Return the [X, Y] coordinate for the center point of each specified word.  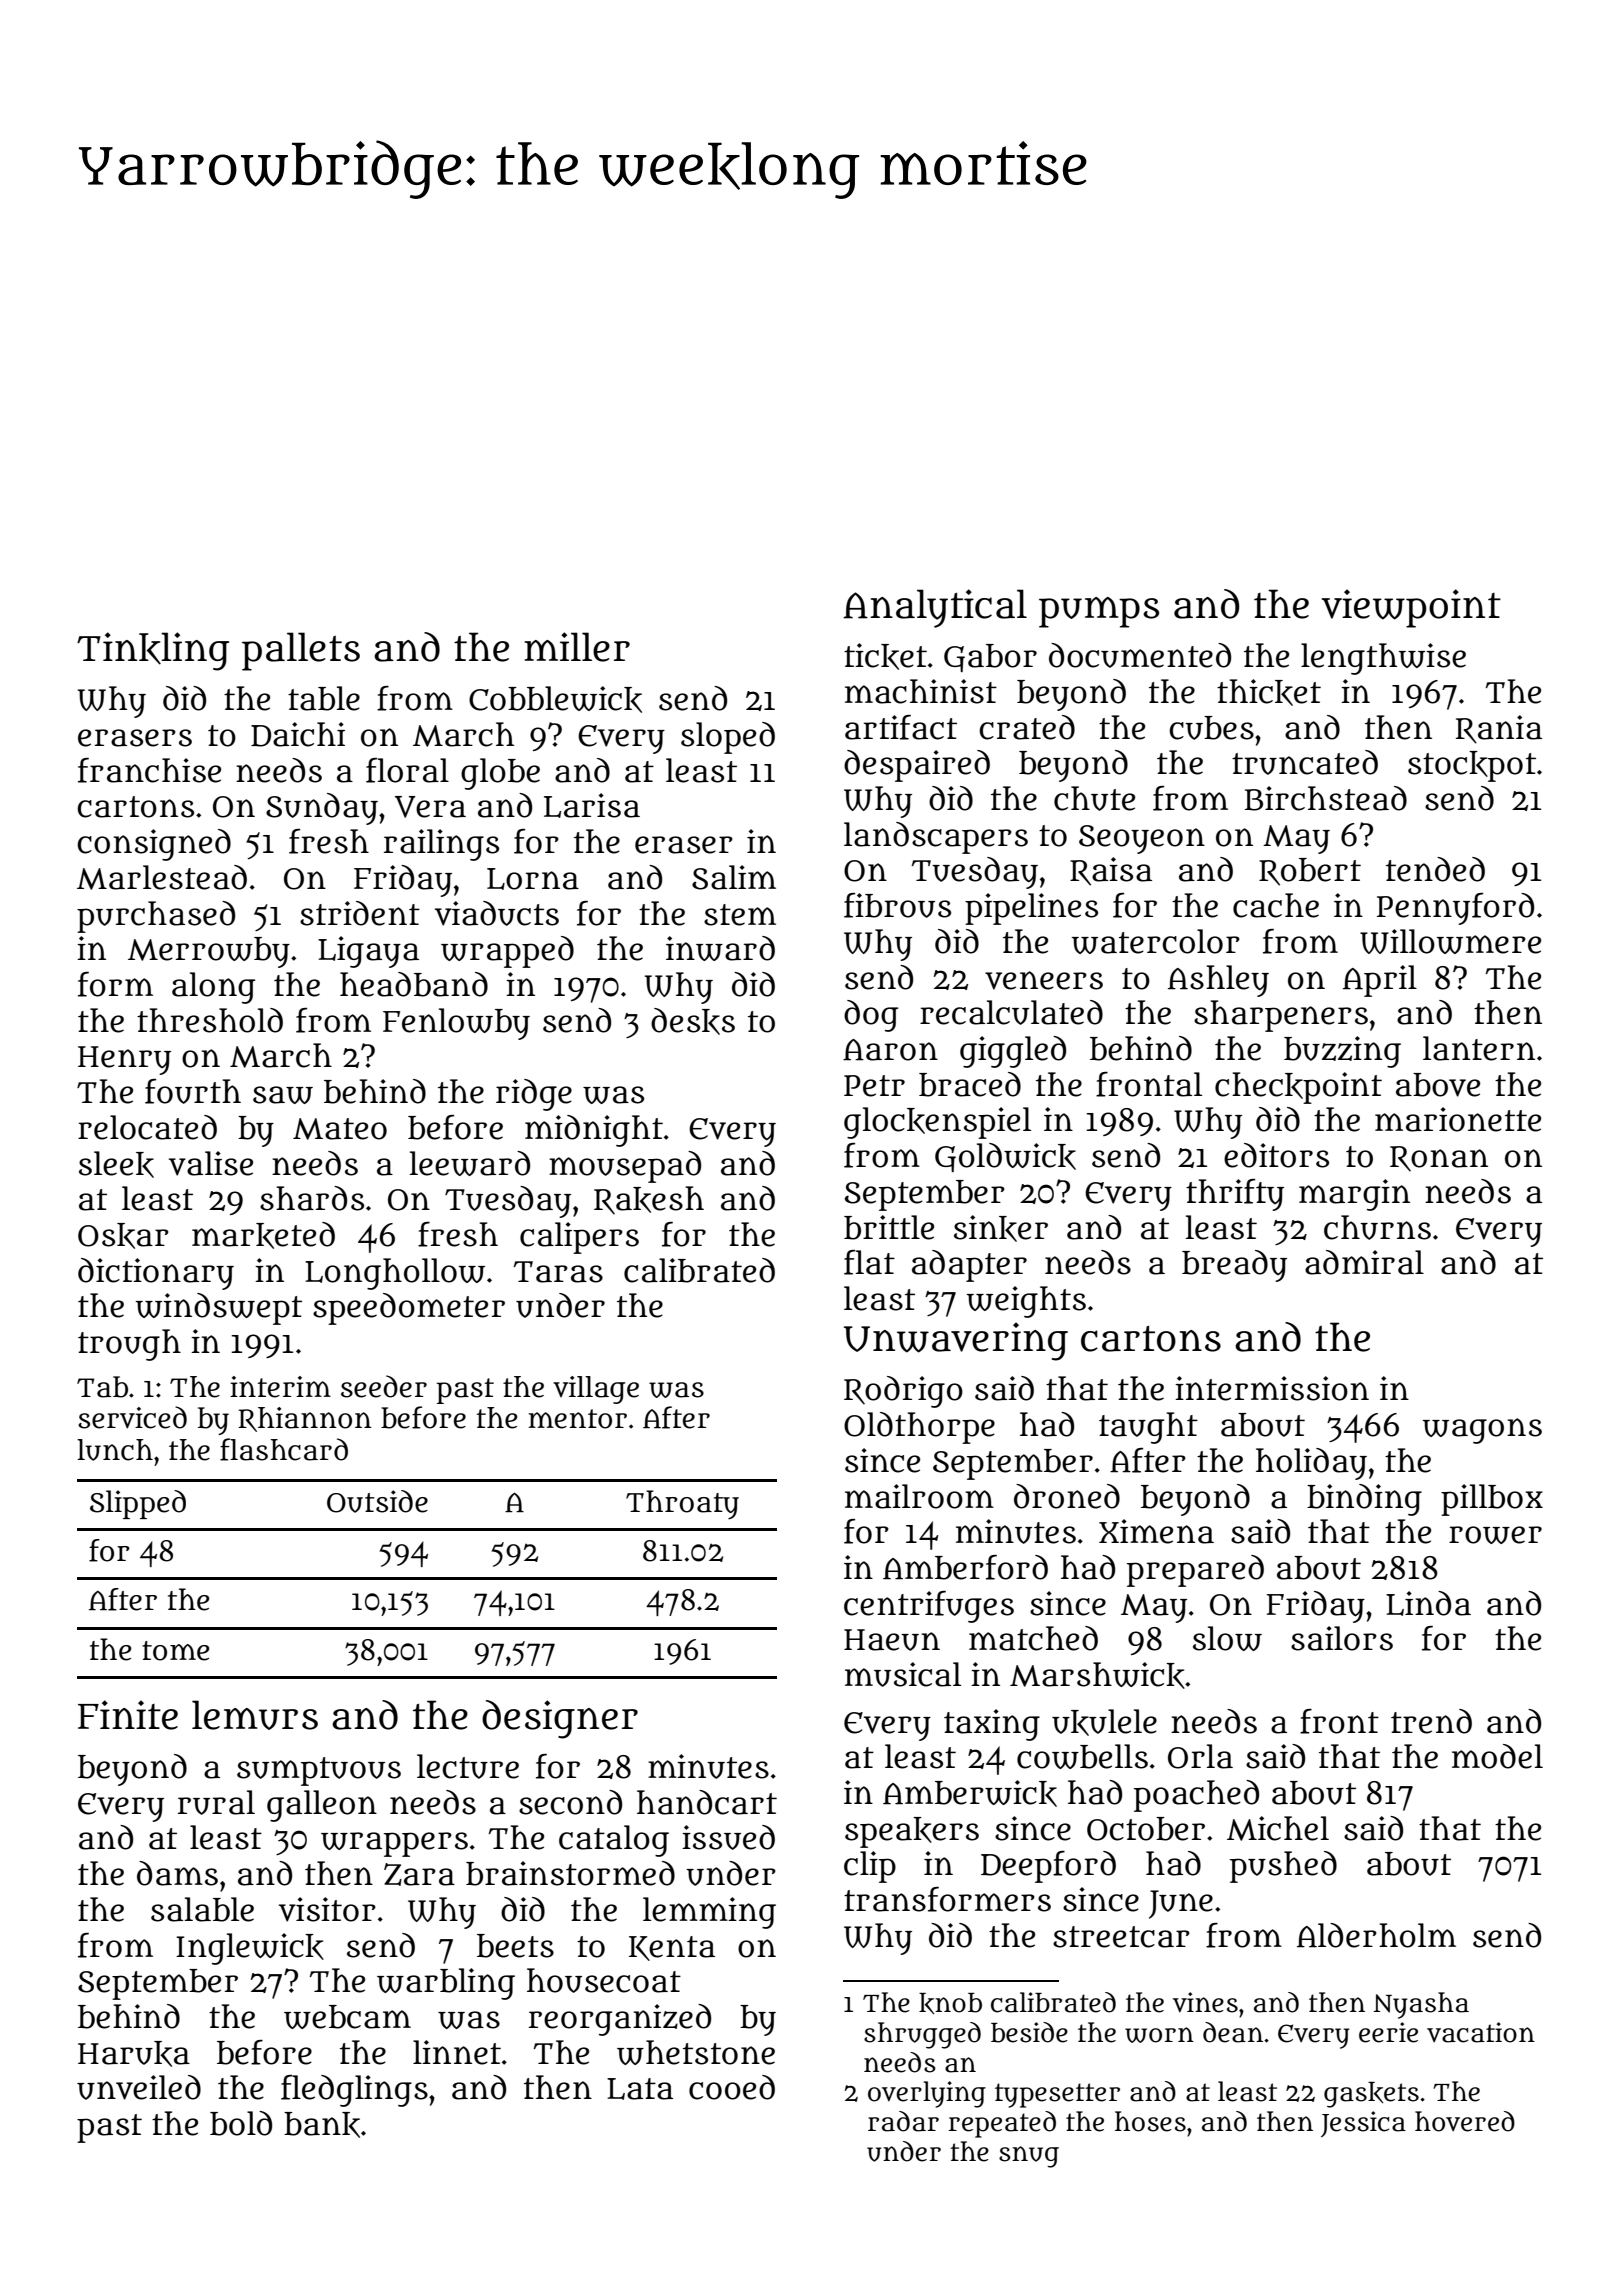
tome [175, 1651]
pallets [301, 651]
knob [950, 2003]
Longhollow [395, 1274]
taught [1148, 1428]
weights [1026, 1302]
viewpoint [1411, 608]
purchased [156, 917]
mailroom [919, 1496]
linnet [457, 2052]
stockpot [1472, 766]
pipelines [1031, 909]
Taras [558, 1272]
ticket [885, 656]
